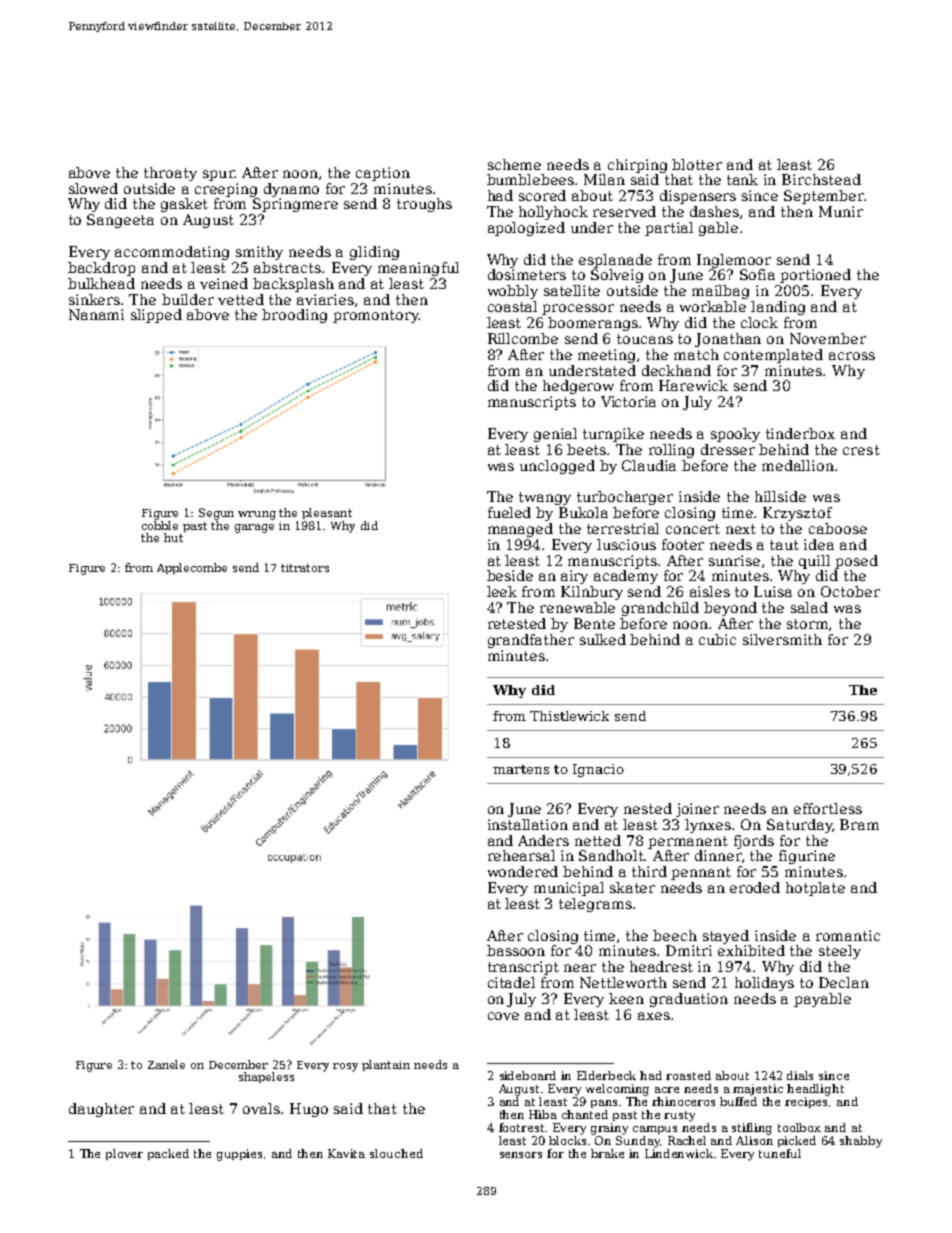  Describe the element at coordinates (166, 1064) in the document. I see `Zanele` at that location.
